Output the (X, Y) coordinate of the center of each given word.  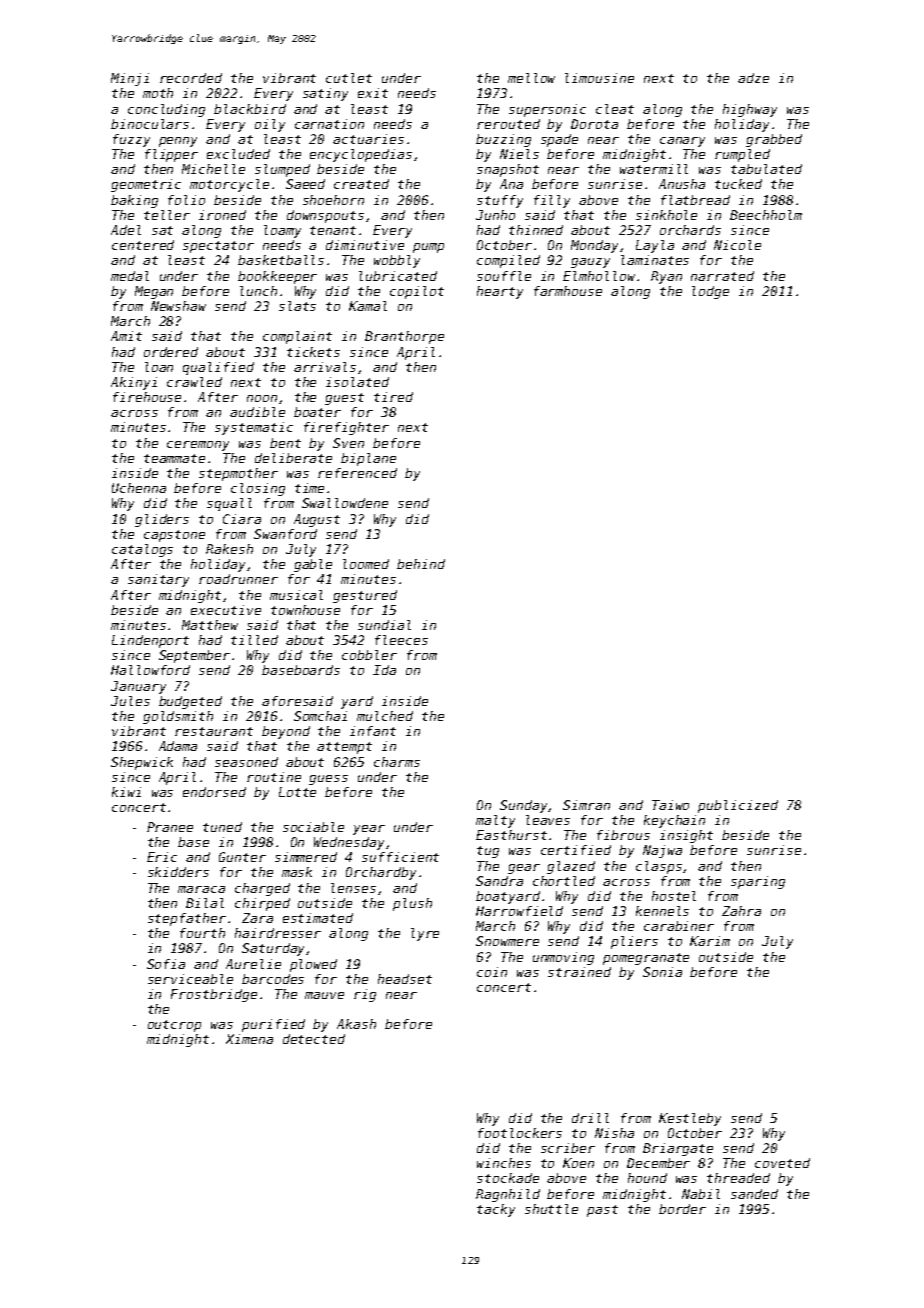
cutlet (349, 78)
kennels (662, 911)
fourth (202, 933)
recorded (191, 78)
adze (753, 78)
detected (314, 1039)
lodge (710, 292)
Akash (356, 1024)
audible (257, 412)
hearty (500, 292)
